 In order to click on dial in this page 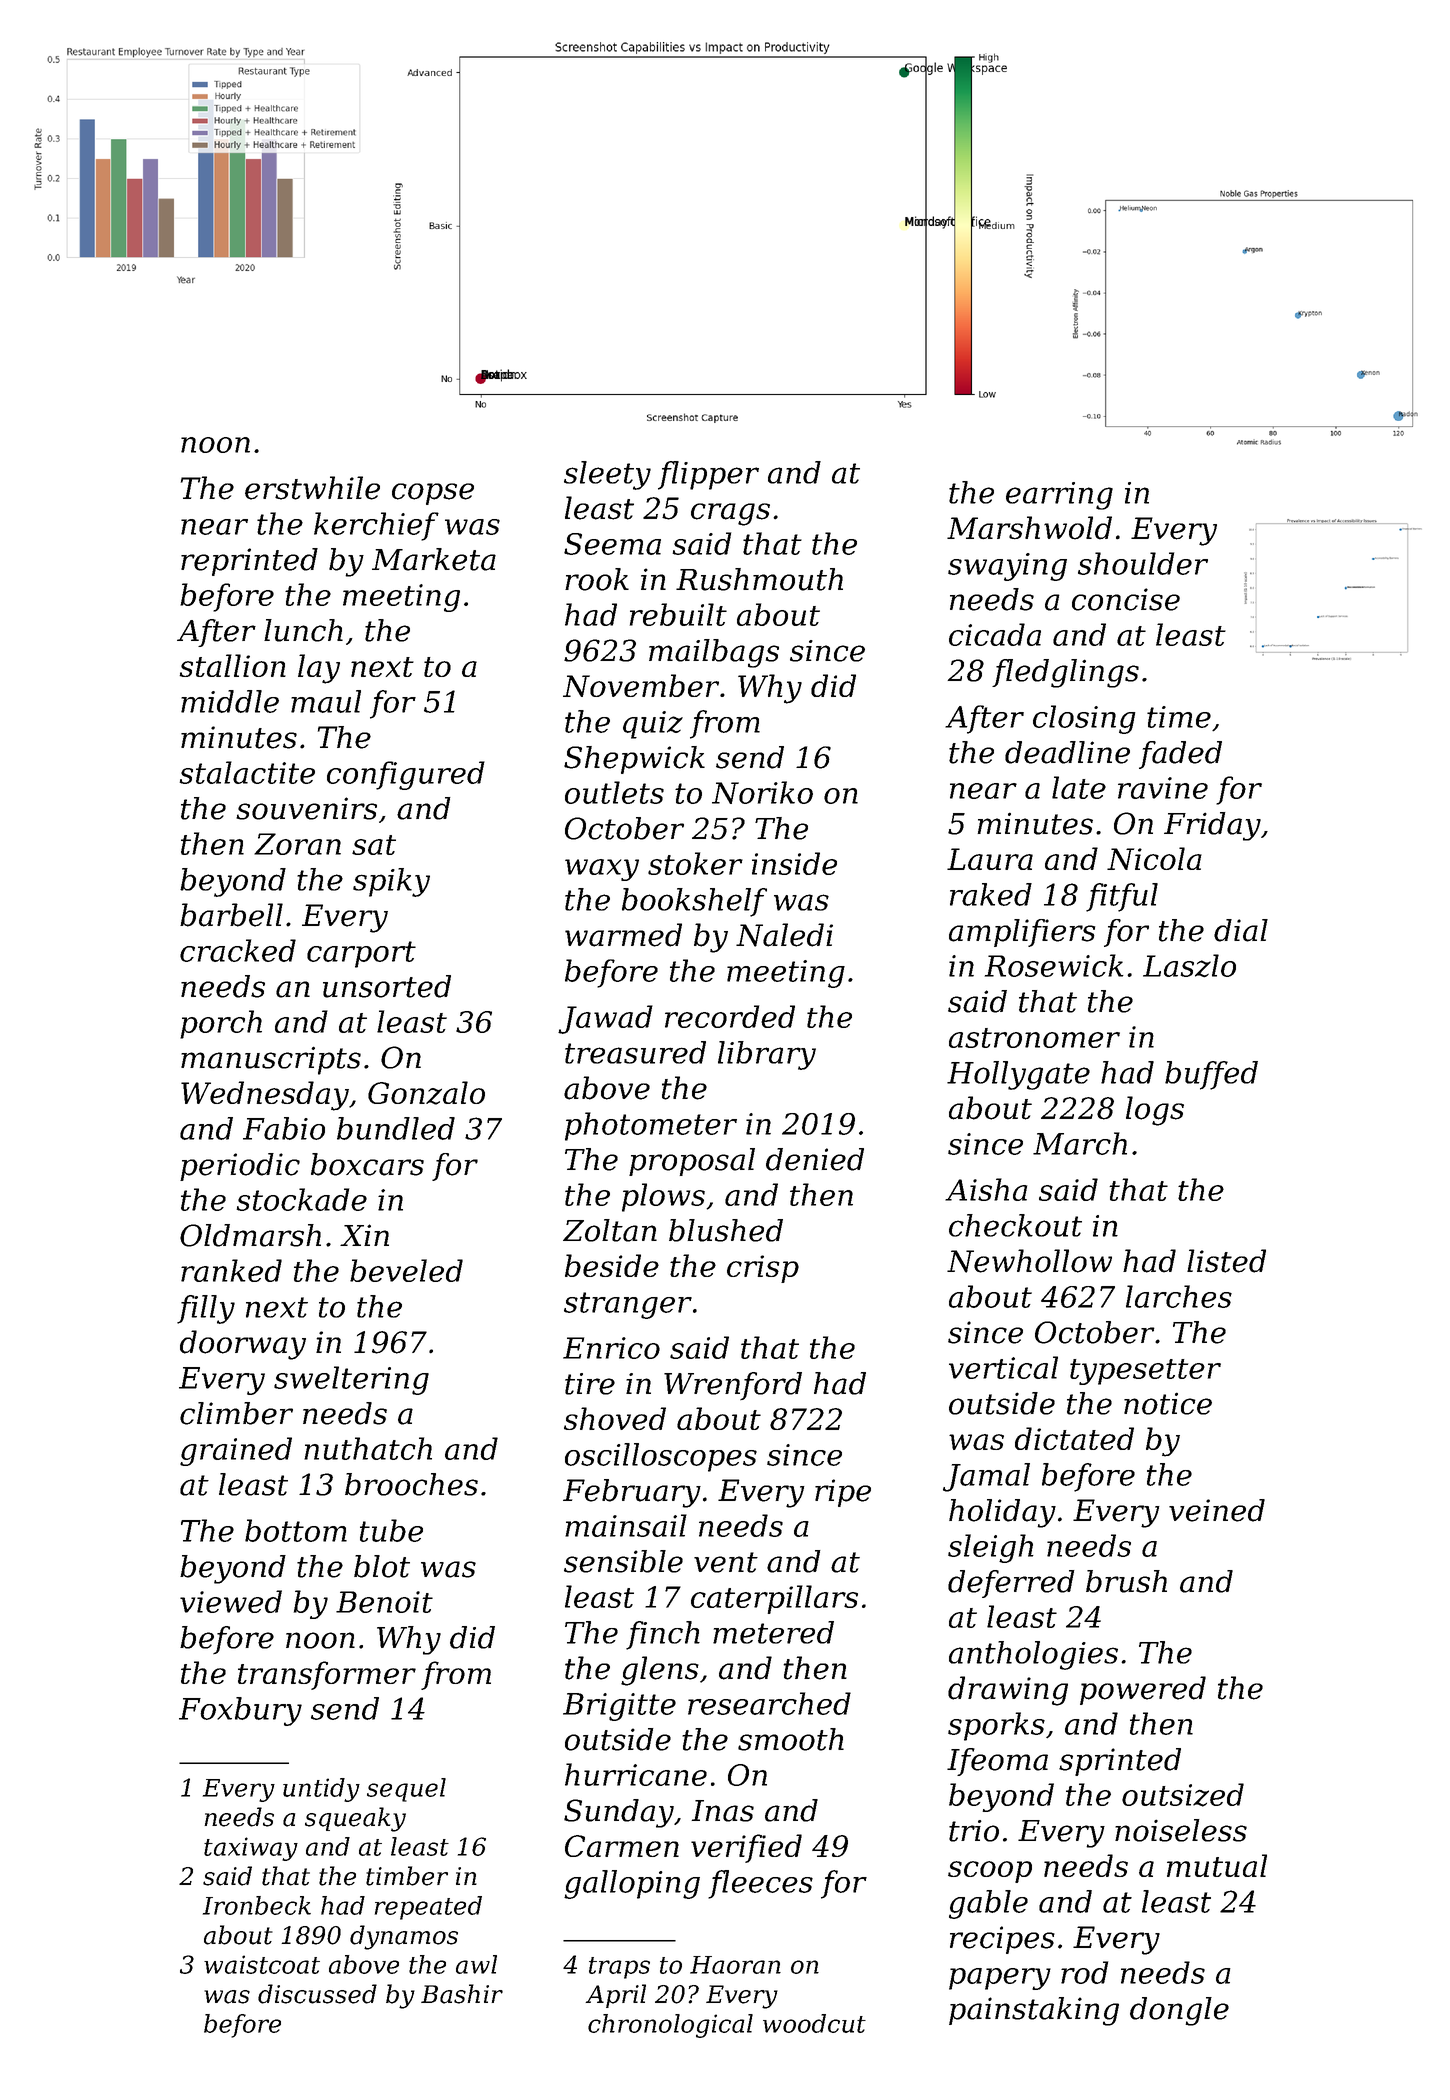, I will do `click(1241, 930)`.
